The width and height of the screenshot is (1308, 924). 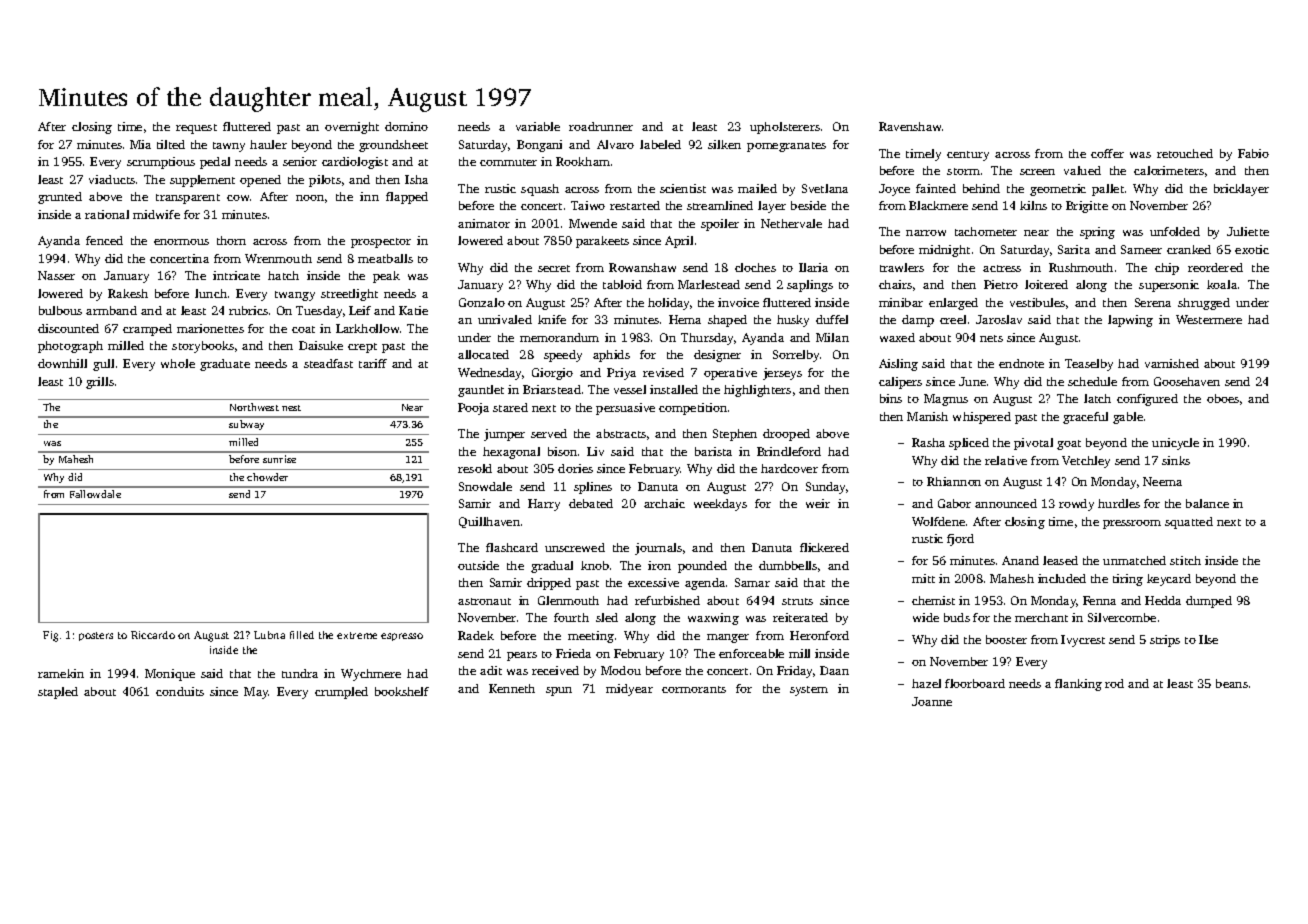 I want to click on Sunday, so click(x=825, y=488).
